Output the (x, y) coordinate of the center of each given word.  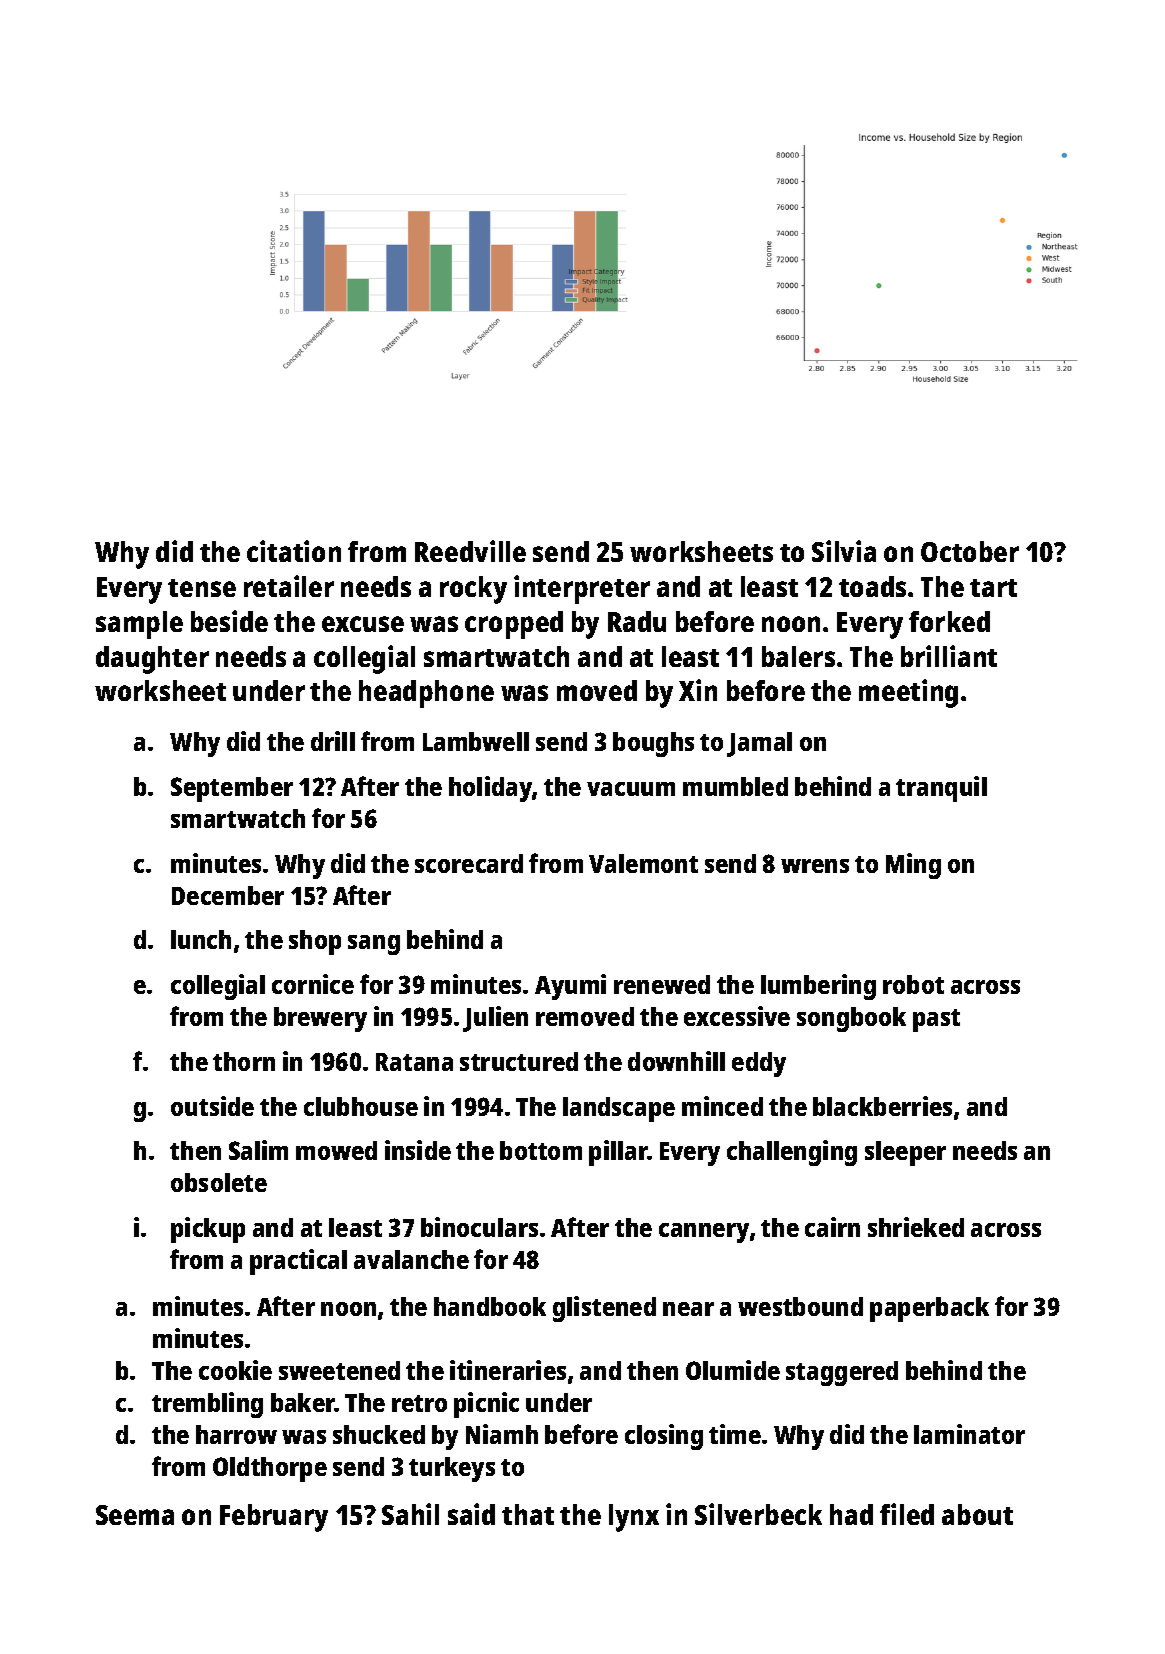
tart (993, 588)
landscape (619, 1109)
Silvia (844, 551)
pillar (618, 1153)
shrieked (916, 1227)
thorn (244, 1061)
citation (294, 551)
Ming (913, 866)
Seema (135, 1515)
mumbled (735, 786)
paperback (929, 1309)
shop (315, 942)
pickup (208, 1230)
